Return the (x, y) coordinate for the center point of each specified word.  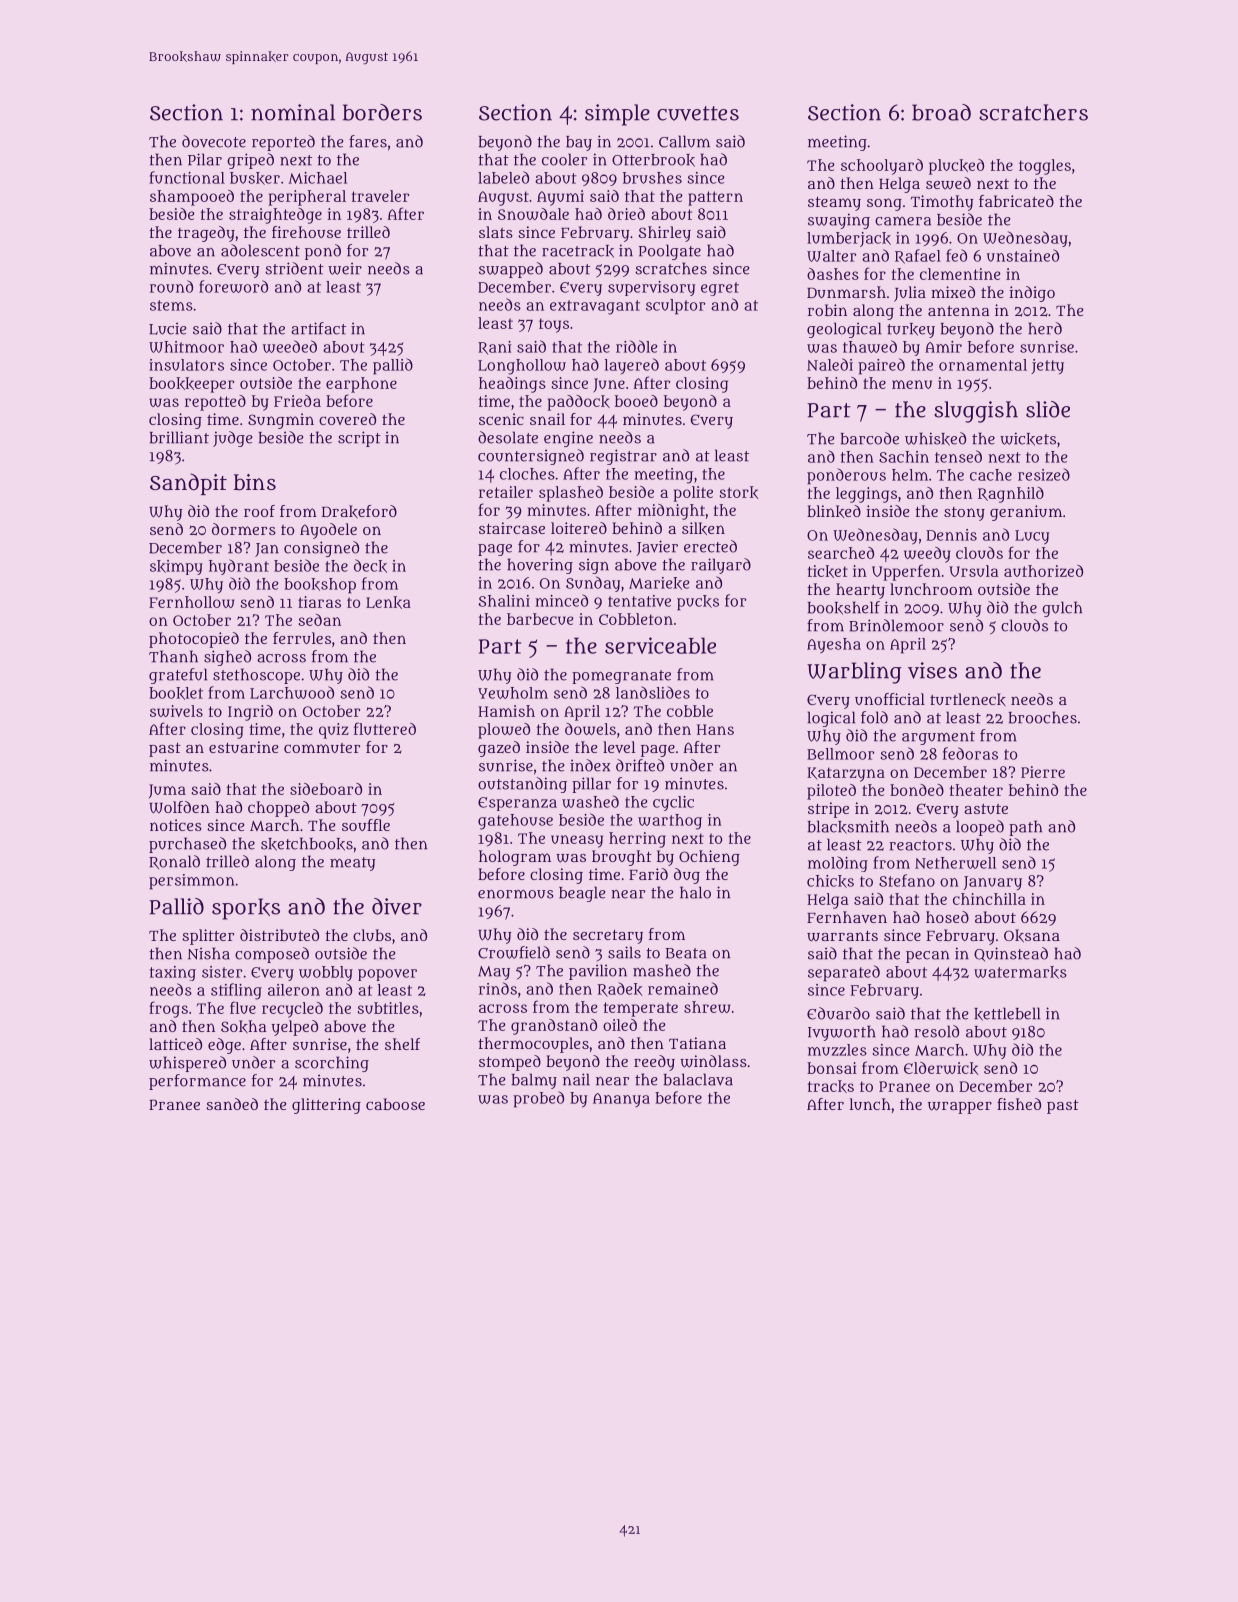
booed (636, 401)
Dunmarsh (846, 292)
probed (538, 1099)
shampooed (192, 198)
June (609, 385)
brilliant (179, 437)
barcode (869, 438)
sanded (232, 1104)
